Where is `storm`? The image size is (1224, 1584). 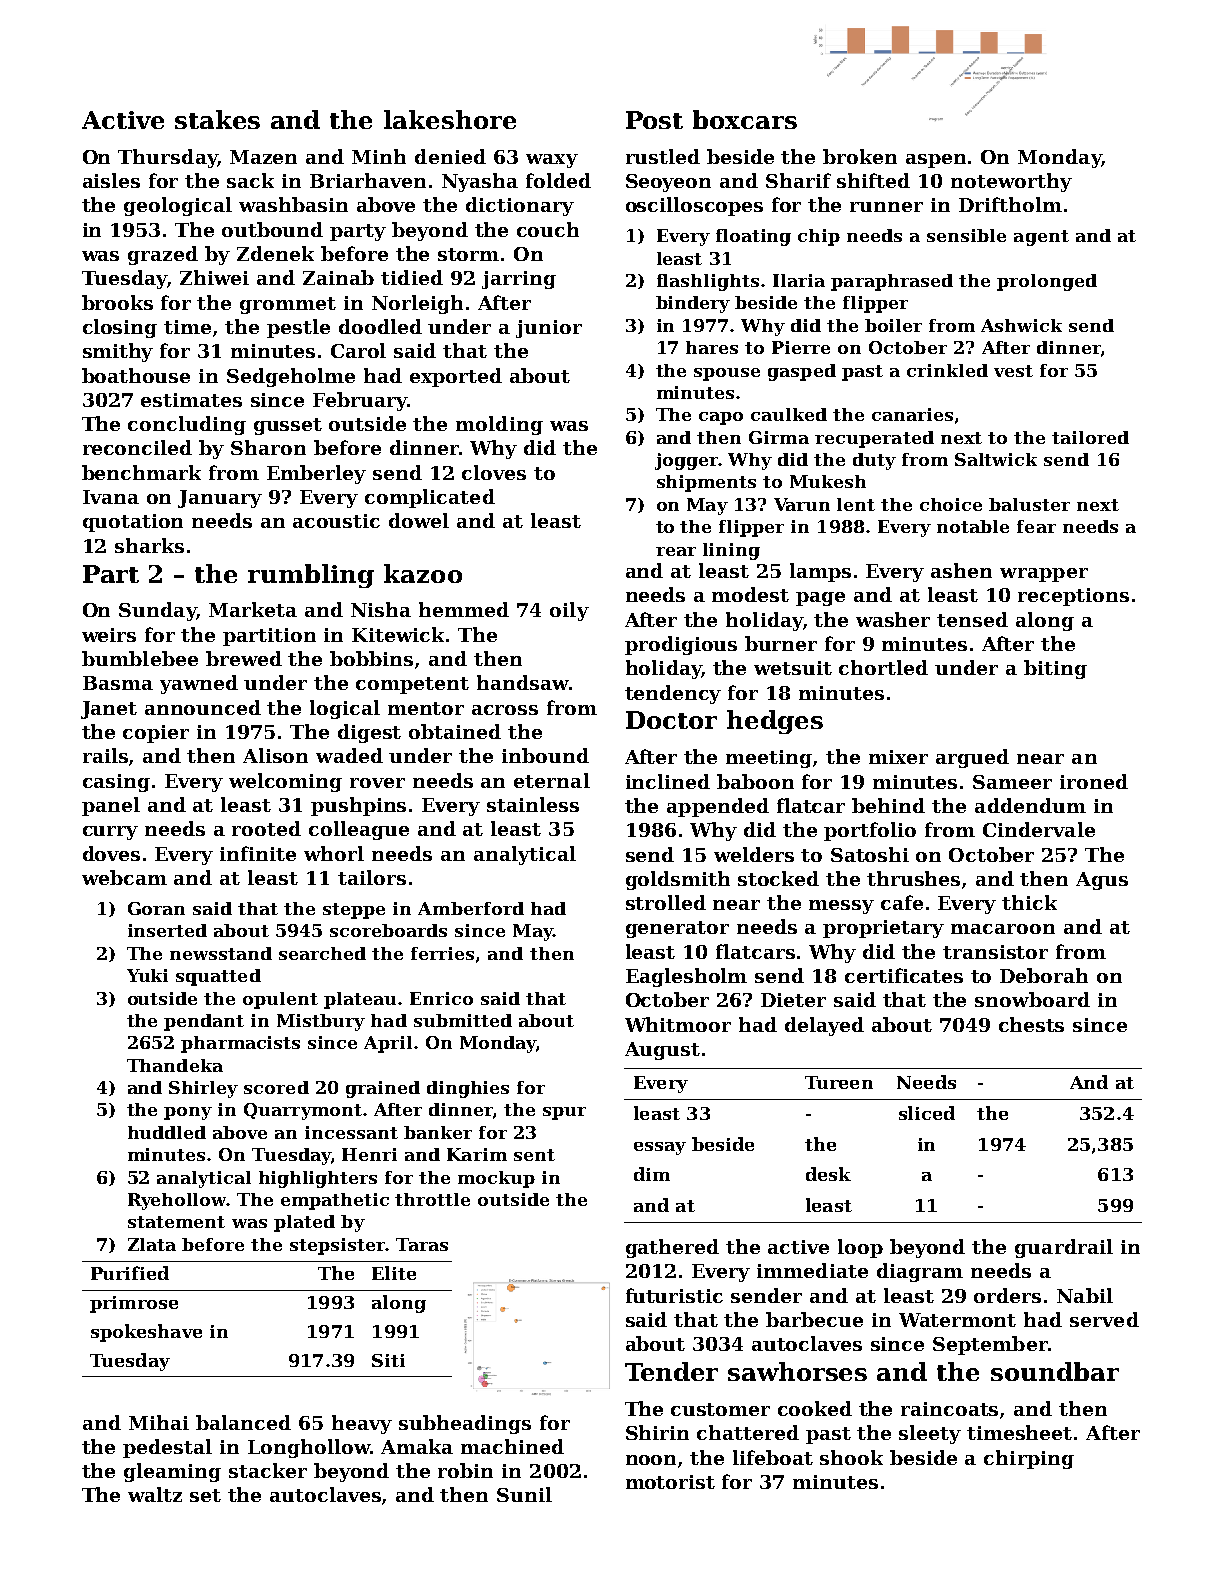 storm is located at coordinates (468, 254).
